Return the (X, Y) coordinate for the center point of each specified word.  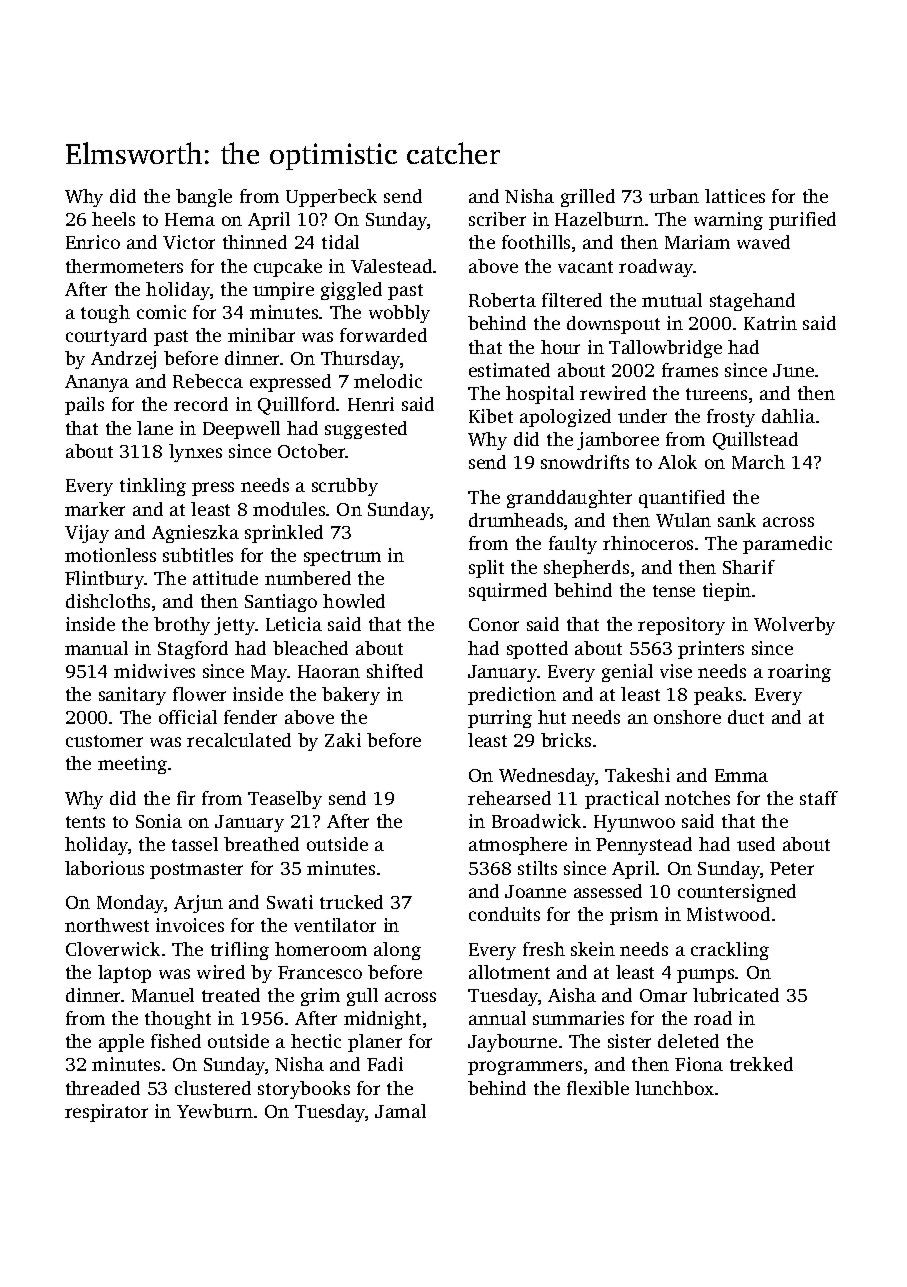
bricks (566, 740)
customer (104, 741)
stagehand (752, 302)
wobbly (399, 314)
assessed (608, 891)
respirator (106, 1113)
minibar (261, 335)
